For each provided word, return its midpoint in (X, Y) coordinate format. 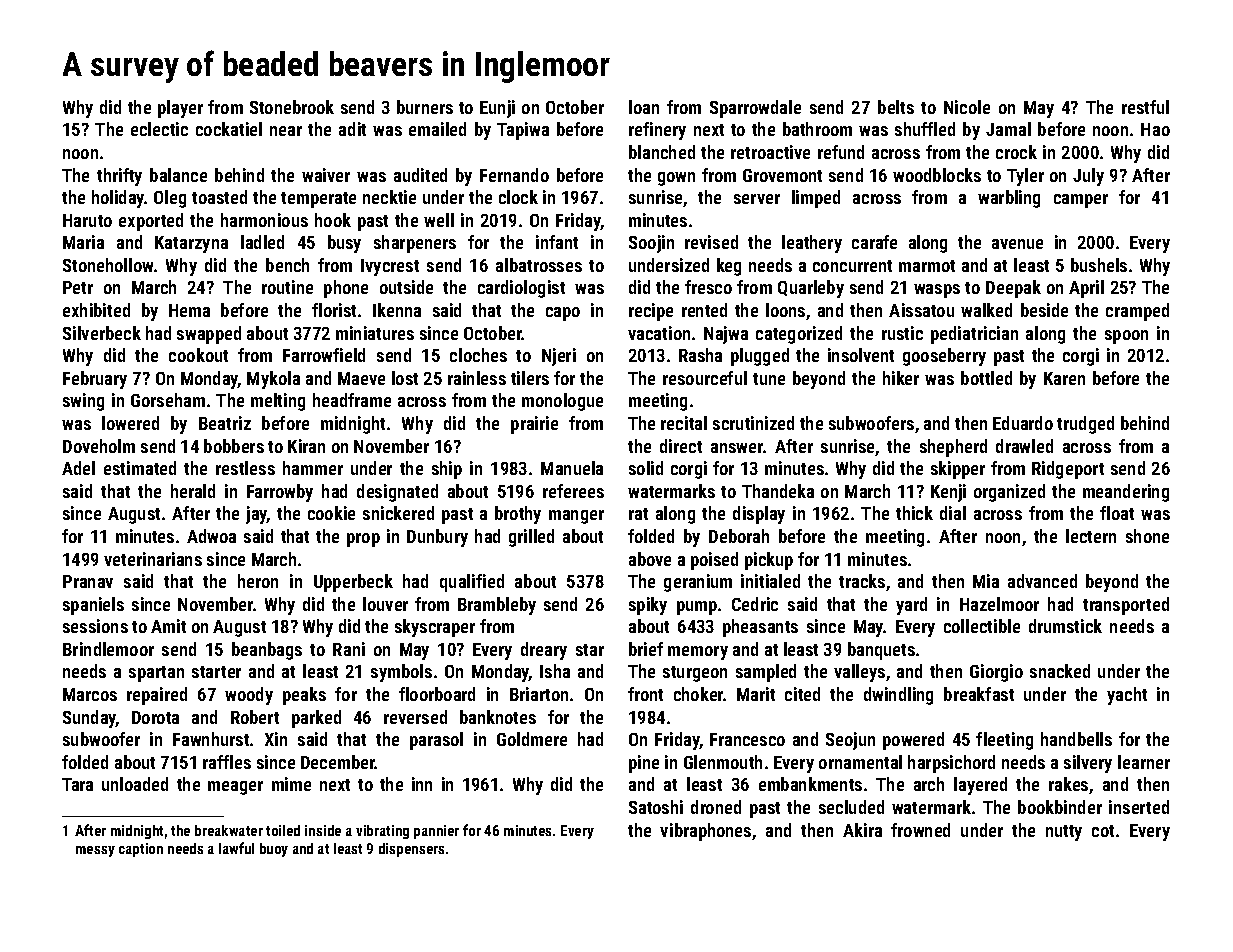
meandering (1126, 493)
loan (644, 107)
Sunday (89, 719)
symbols (401, 673)
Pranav (88, 581)
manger (576, 517)
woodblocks (937, 175)
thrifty (119, 177)
